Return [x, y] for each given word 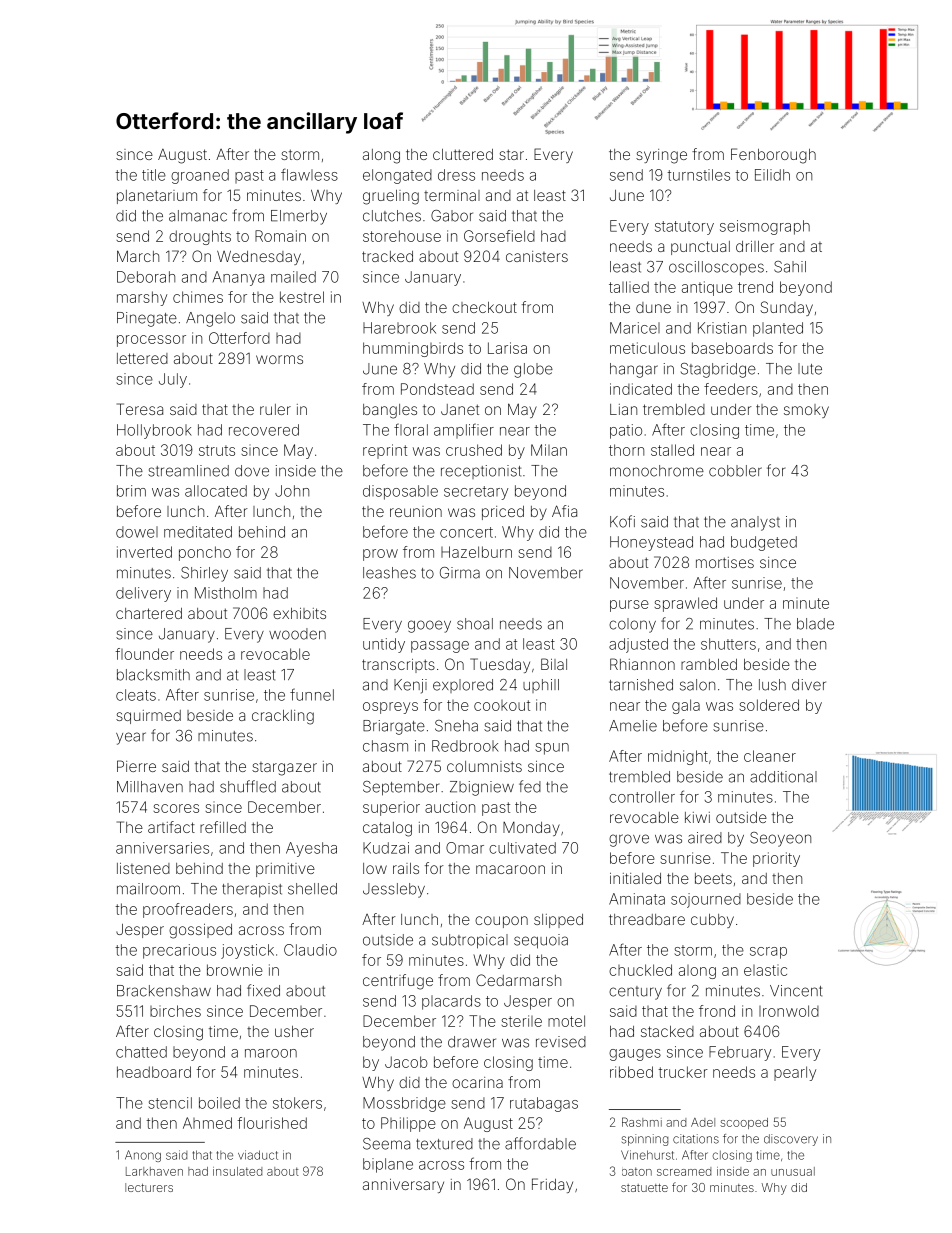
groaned [200, 176]
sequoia [541, 941]
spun [552, 749]
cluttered [463, 154]
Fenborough [773, 156]
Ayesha [311, 849]
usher [294, 1031]
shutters [728, 644]
